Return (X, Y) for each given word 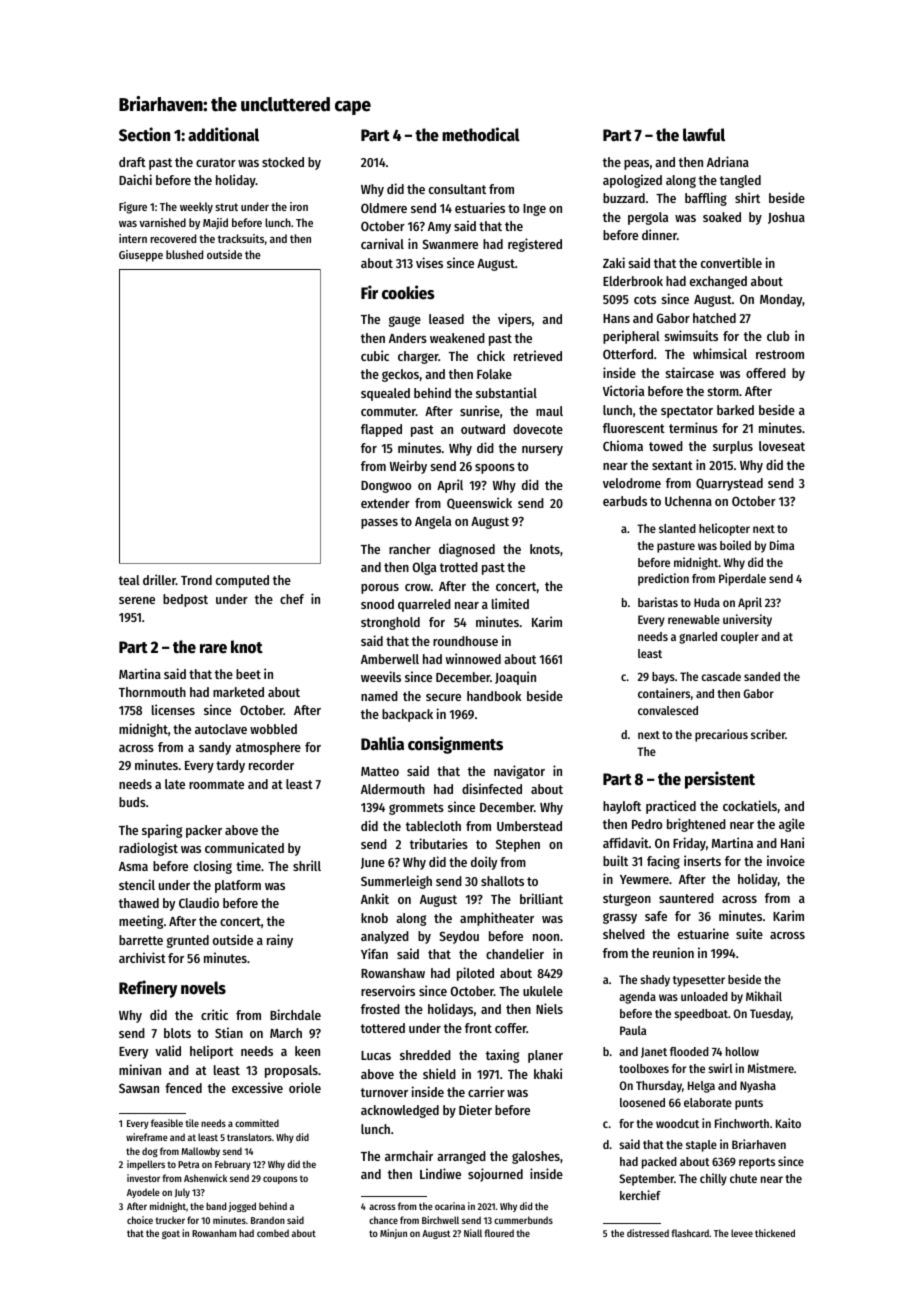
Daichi (135, 179)
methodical (481, 134)
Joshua (786, 218)
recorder (271, 765)
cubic (375, 355)
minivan (140, 1069)
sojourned (495, 1175)
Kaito (788, 1123)
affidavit (626, 842)
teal (129, 580)
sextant (672, 465)
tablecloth (433, 826)
